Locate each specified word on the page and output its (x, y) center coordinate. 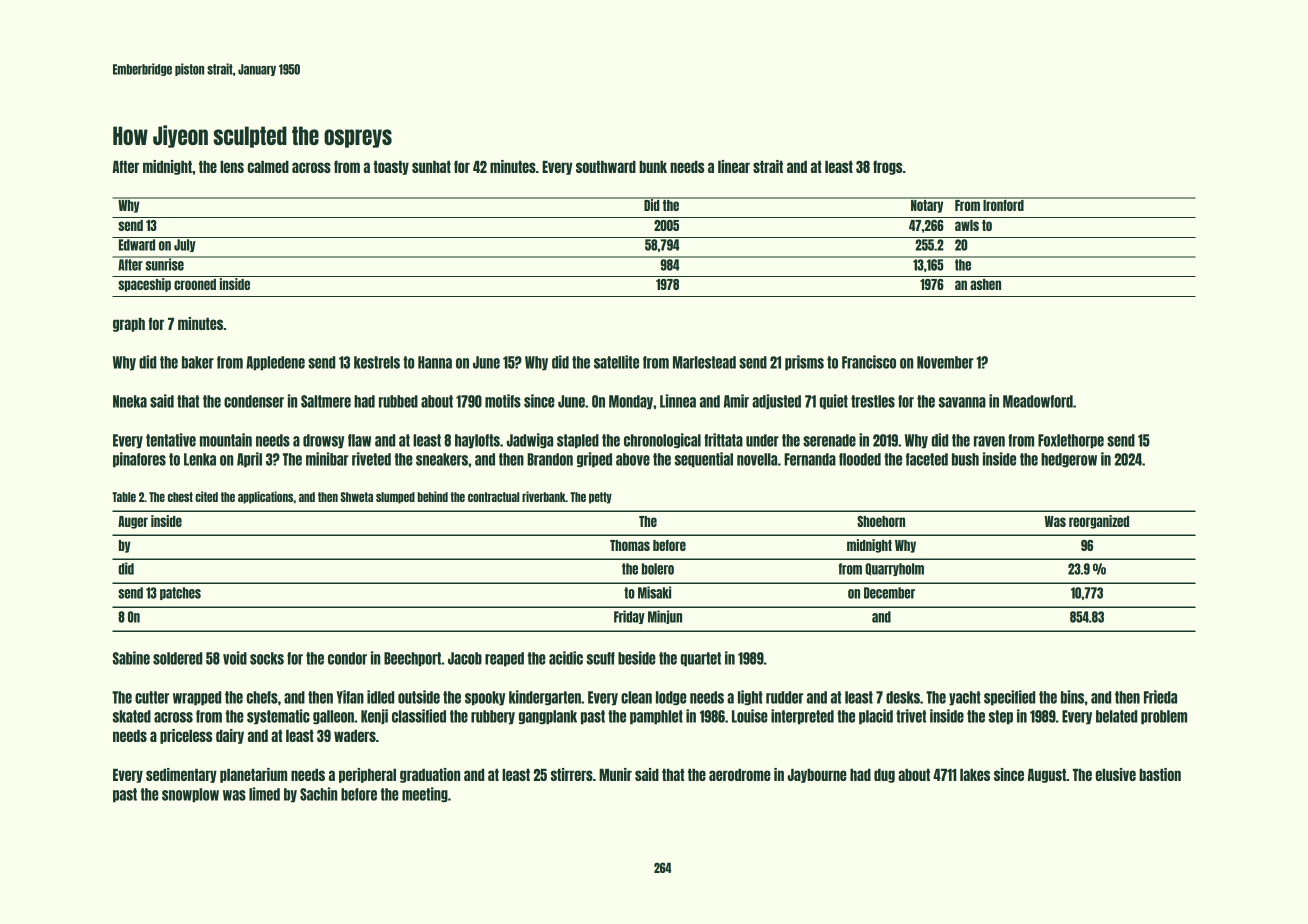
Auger (133, 522)
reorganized (1099, 522)
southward (606, 167)
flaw (359, 440)
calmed (268, 167)
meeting (425, 794)
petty (600, 498)
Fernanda (810, 459)
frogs (887, 167)
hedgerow (1069, 460)
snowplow (190, 795)
